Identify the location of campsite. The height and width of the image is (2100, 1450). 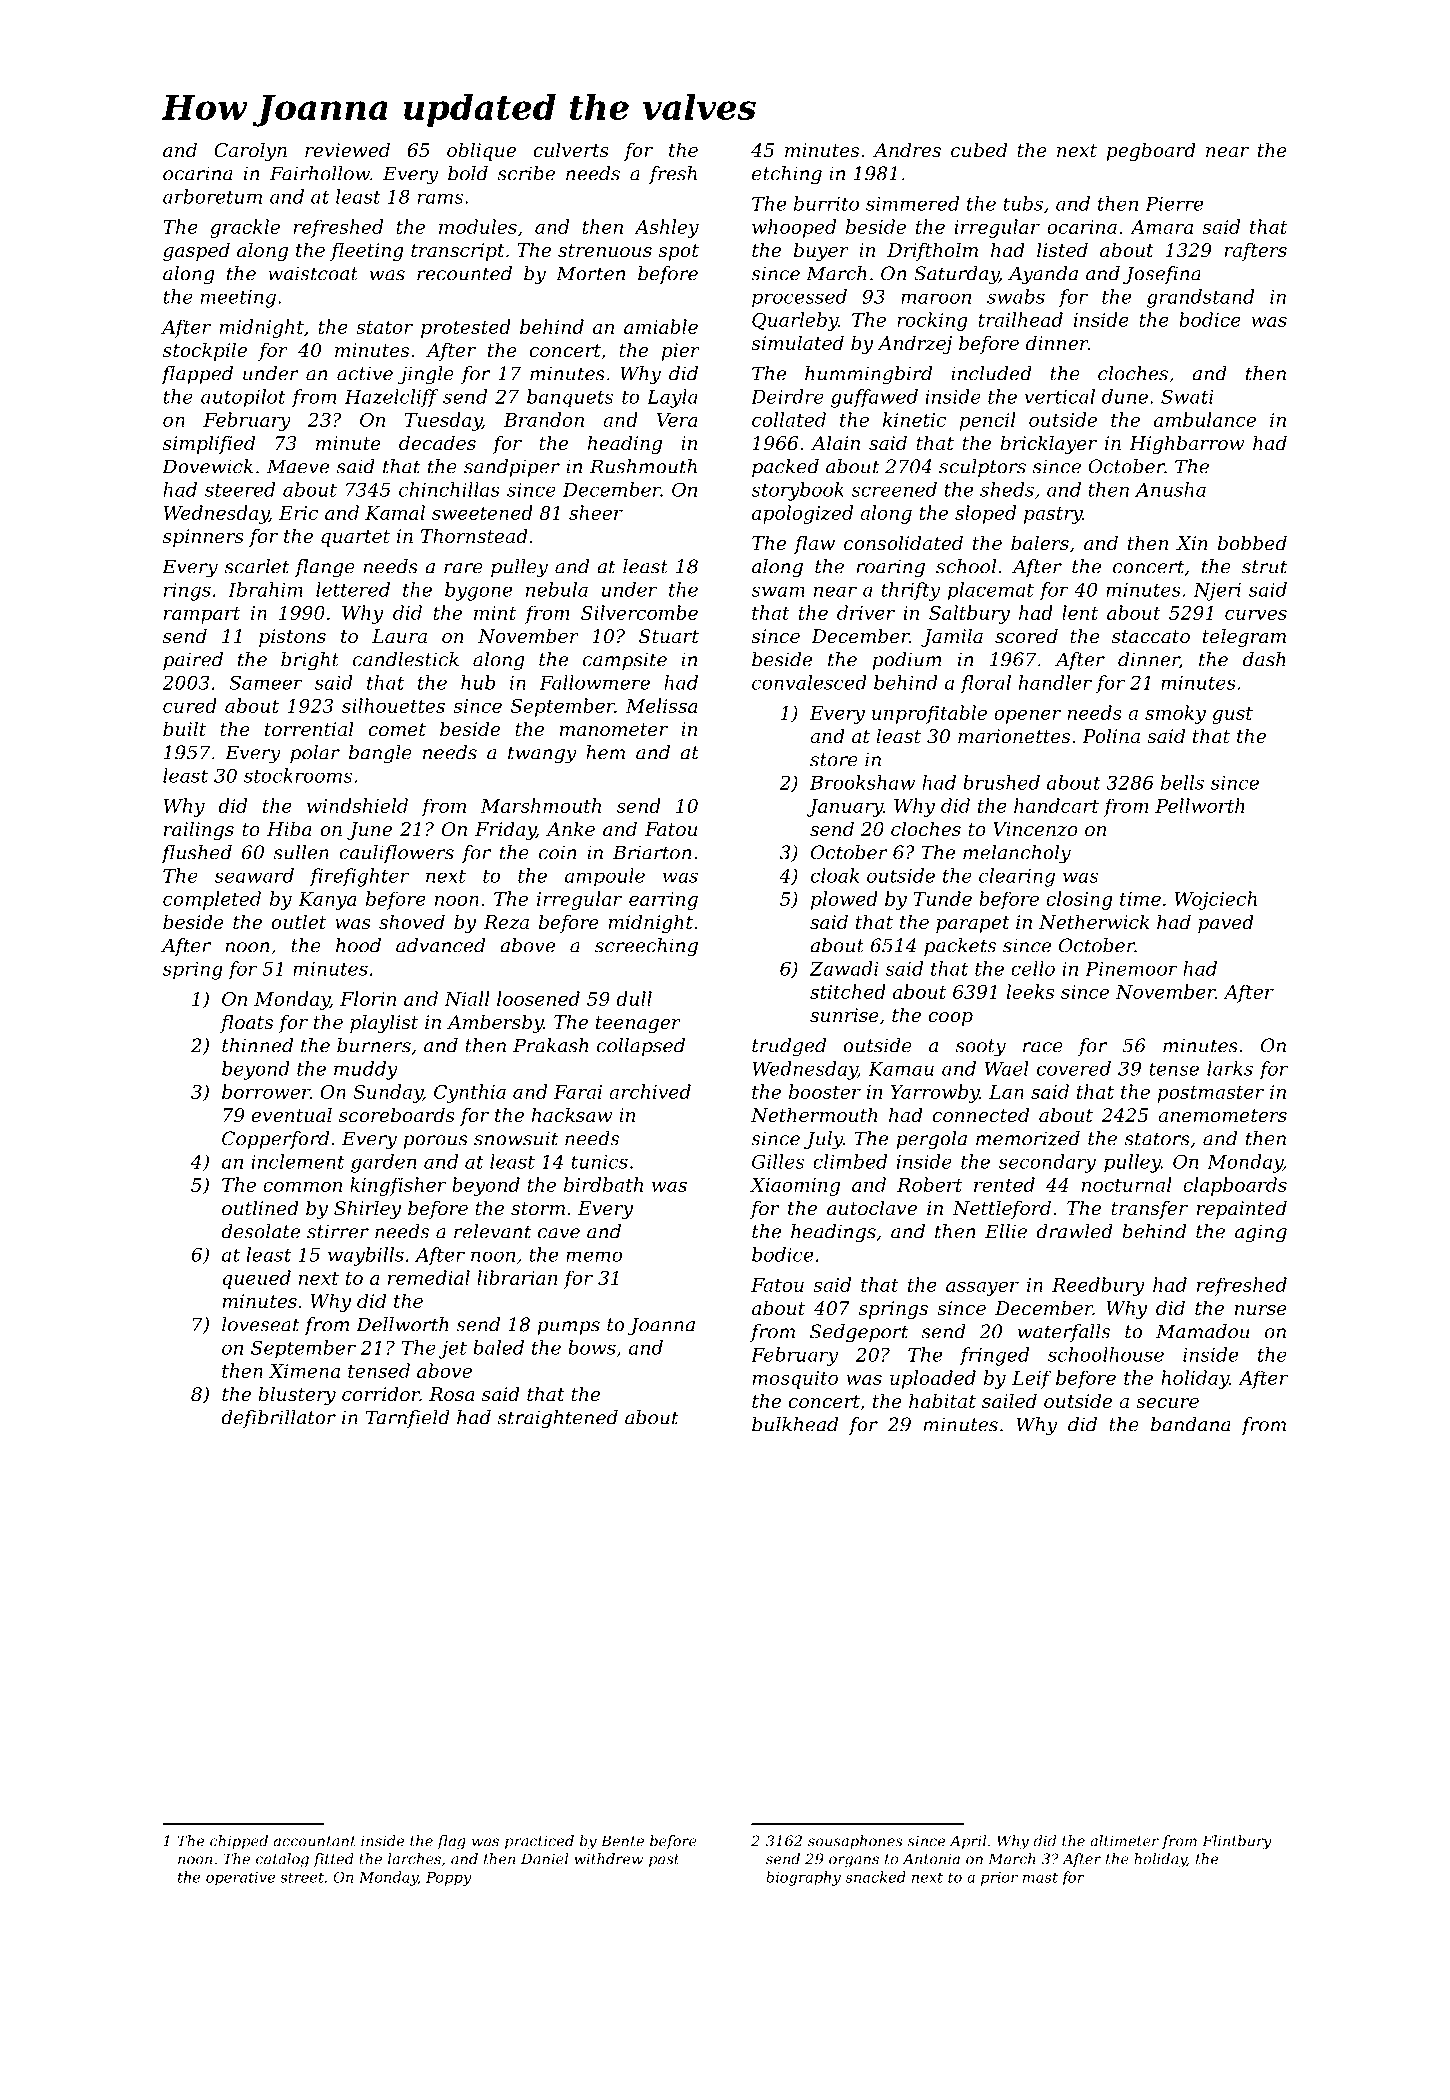
(625, 661).
